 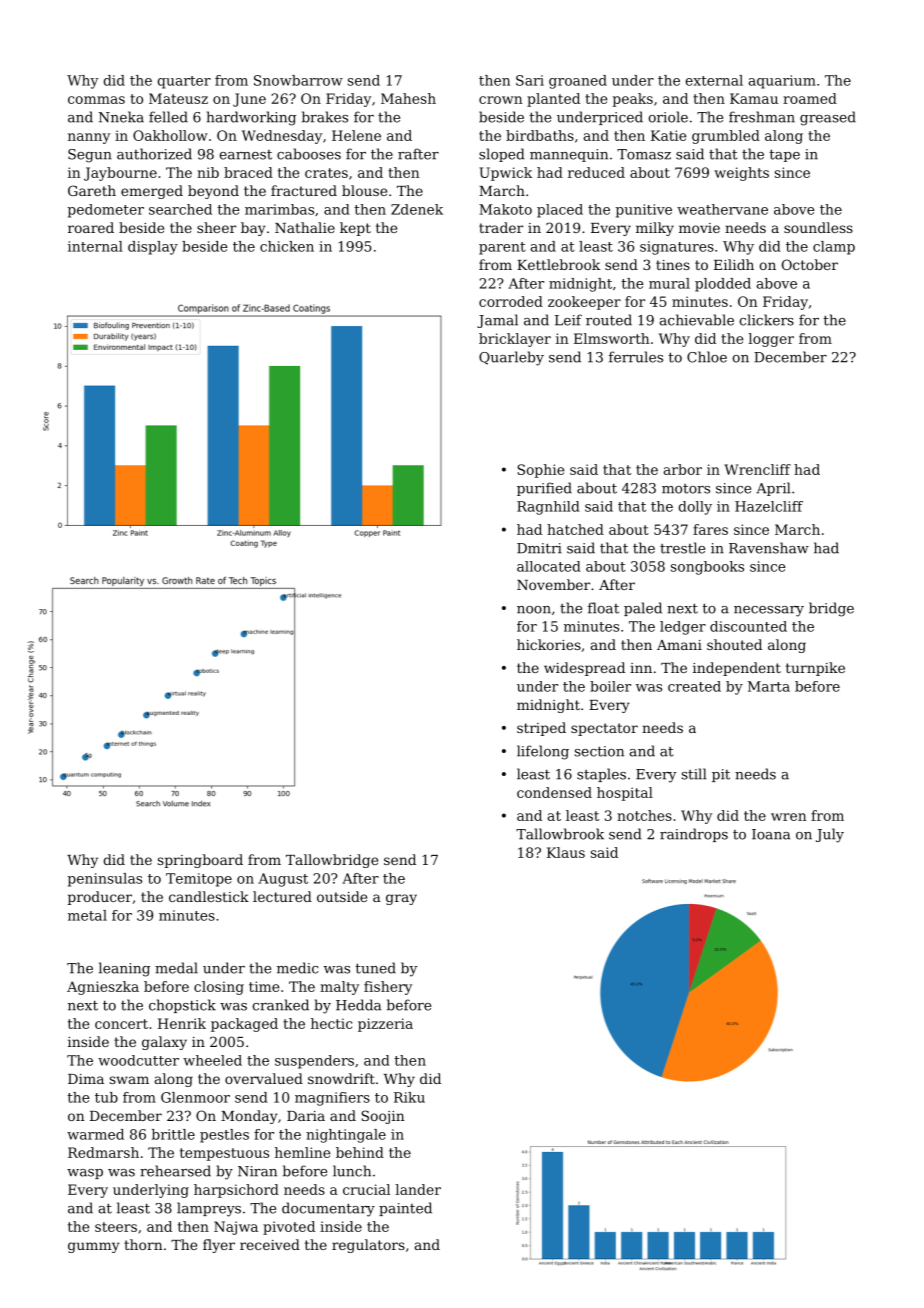 What do you see at coordinates (94, 1247) in the image?
I see `gummy` at bounding box center [94, 1247].
